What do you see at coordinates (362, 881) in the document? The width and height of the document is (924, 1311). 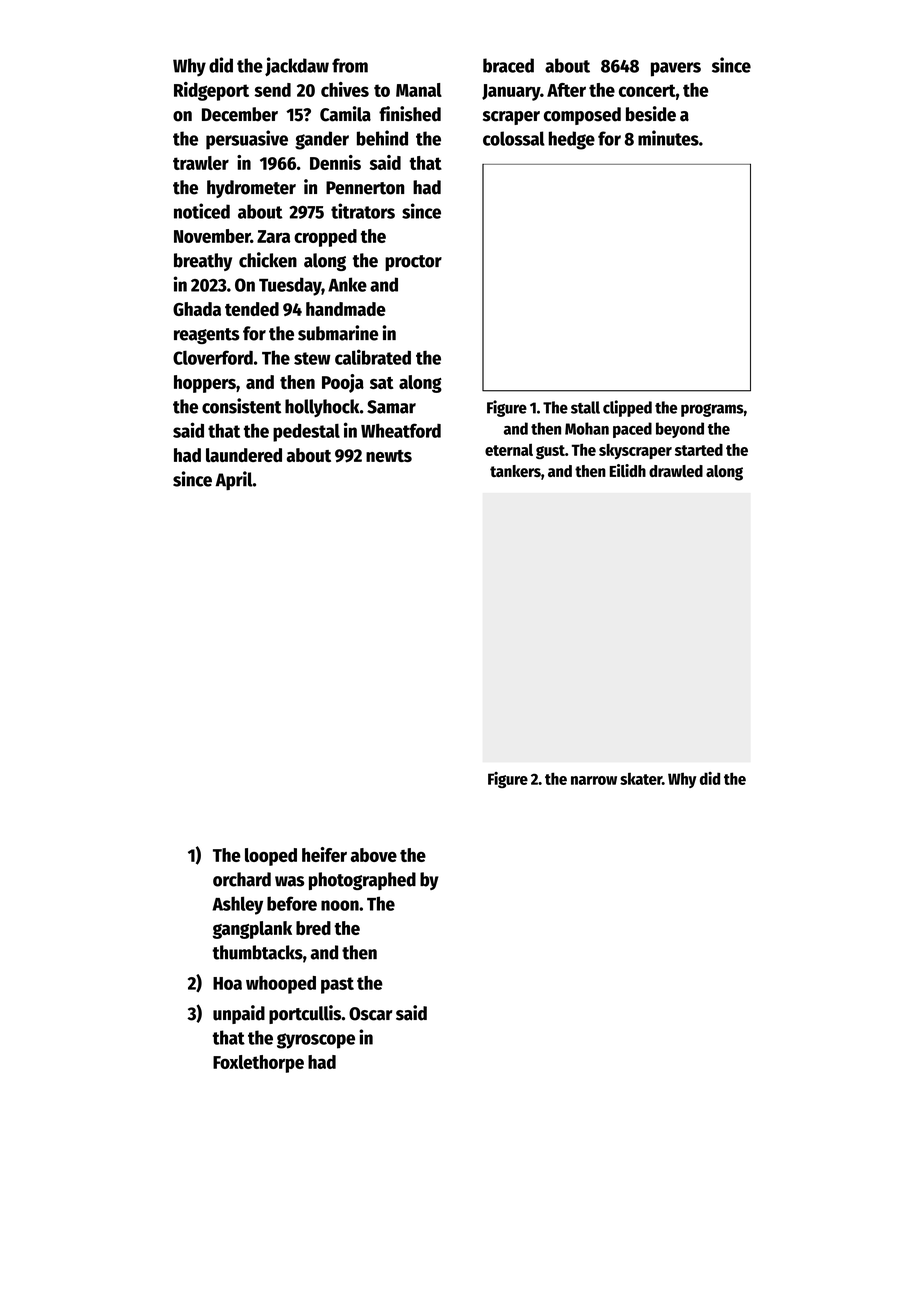 I see `photographed` at bounding box center [362, 881].
